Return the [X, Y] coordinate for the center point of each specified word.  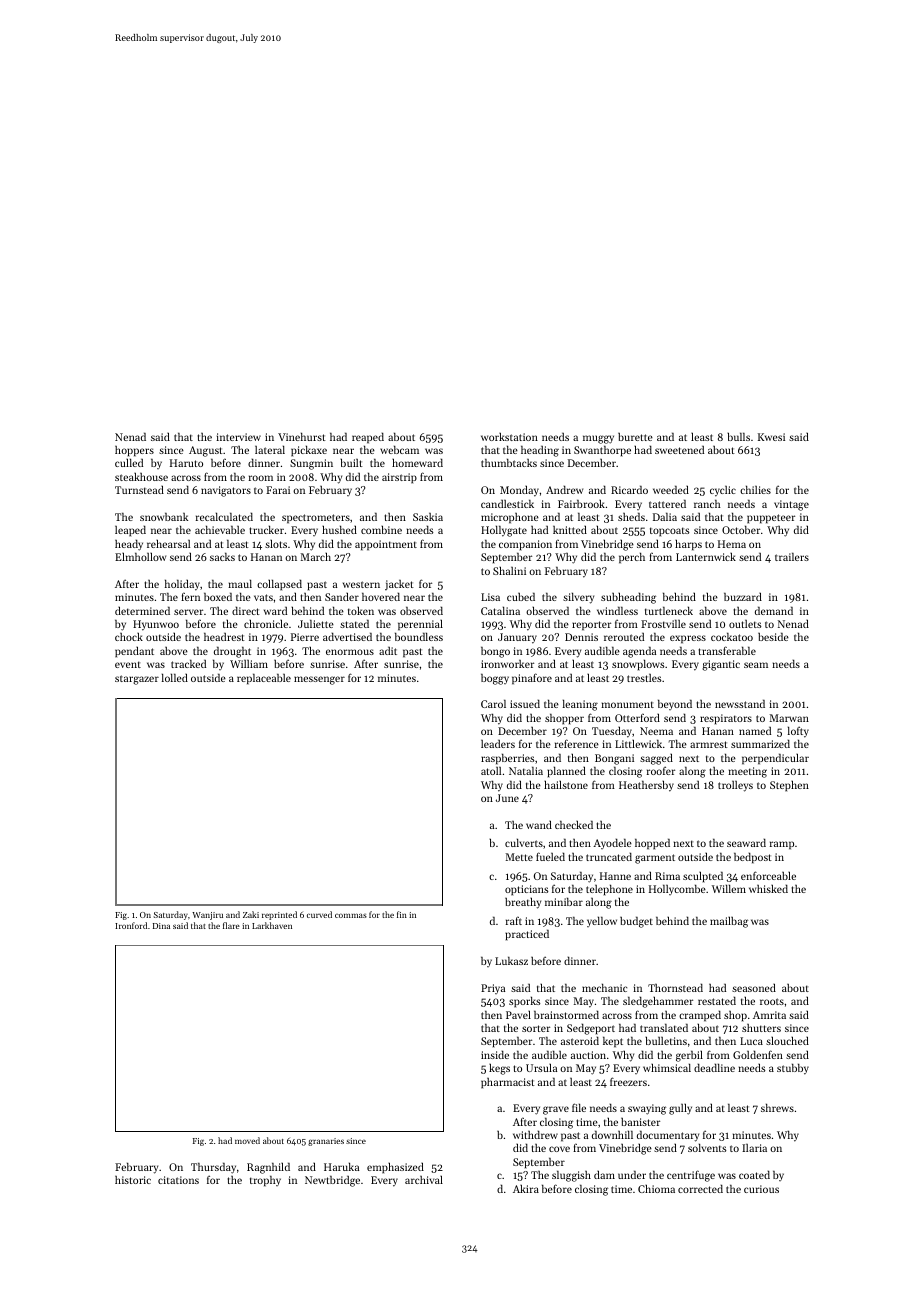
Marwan [789, 718]
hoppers [134, 451]
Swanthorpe [602, 451]
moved [247, 1140]
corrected [700, 1188]
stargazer [137, 680]
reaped [368, 438]
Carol [493, 703]
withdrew [535, 1134]
